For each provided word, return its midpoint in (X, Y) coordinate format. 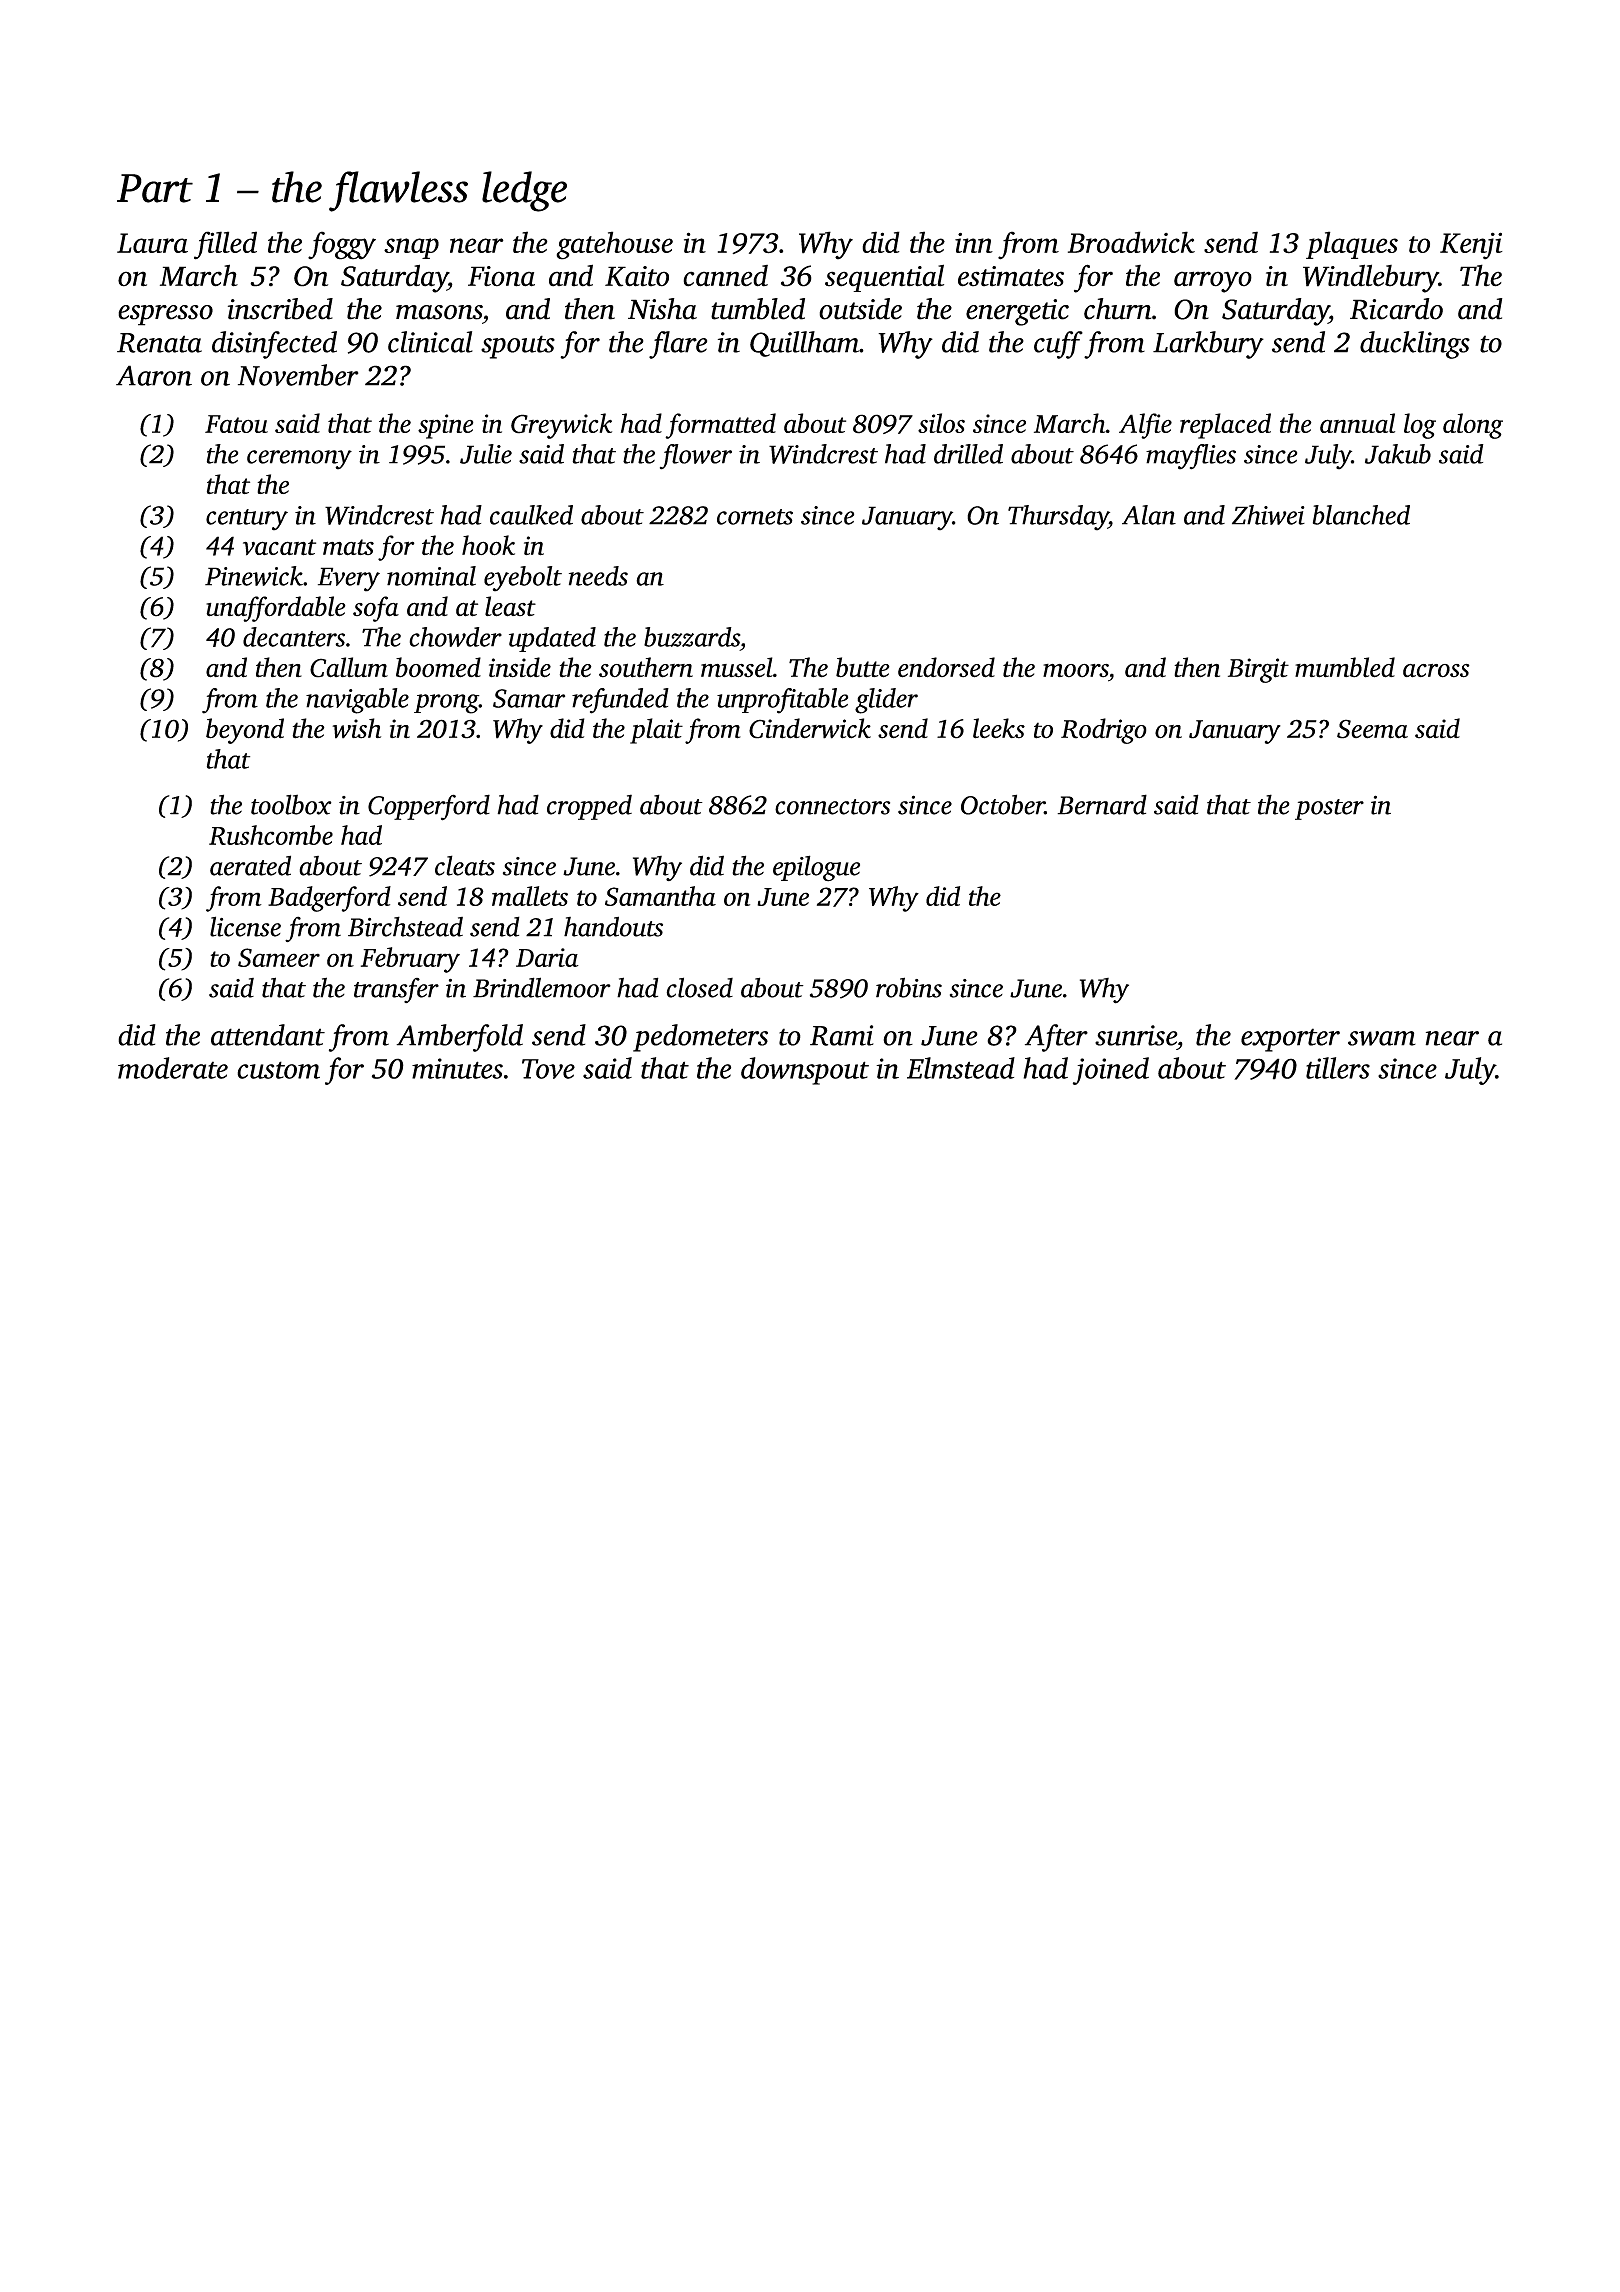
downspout (805, 1071)
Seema (1372, 729)
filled (225, 245)
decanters (294, 637)
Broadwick (1131, 242)
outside (860, 309)
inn (974, 243)
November (298, 375)
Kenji (1471, 246)
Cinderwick (810, 728)
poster (1329, 809)
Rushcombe (271, 835)
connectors (832, 807)
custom (278, 1070)
